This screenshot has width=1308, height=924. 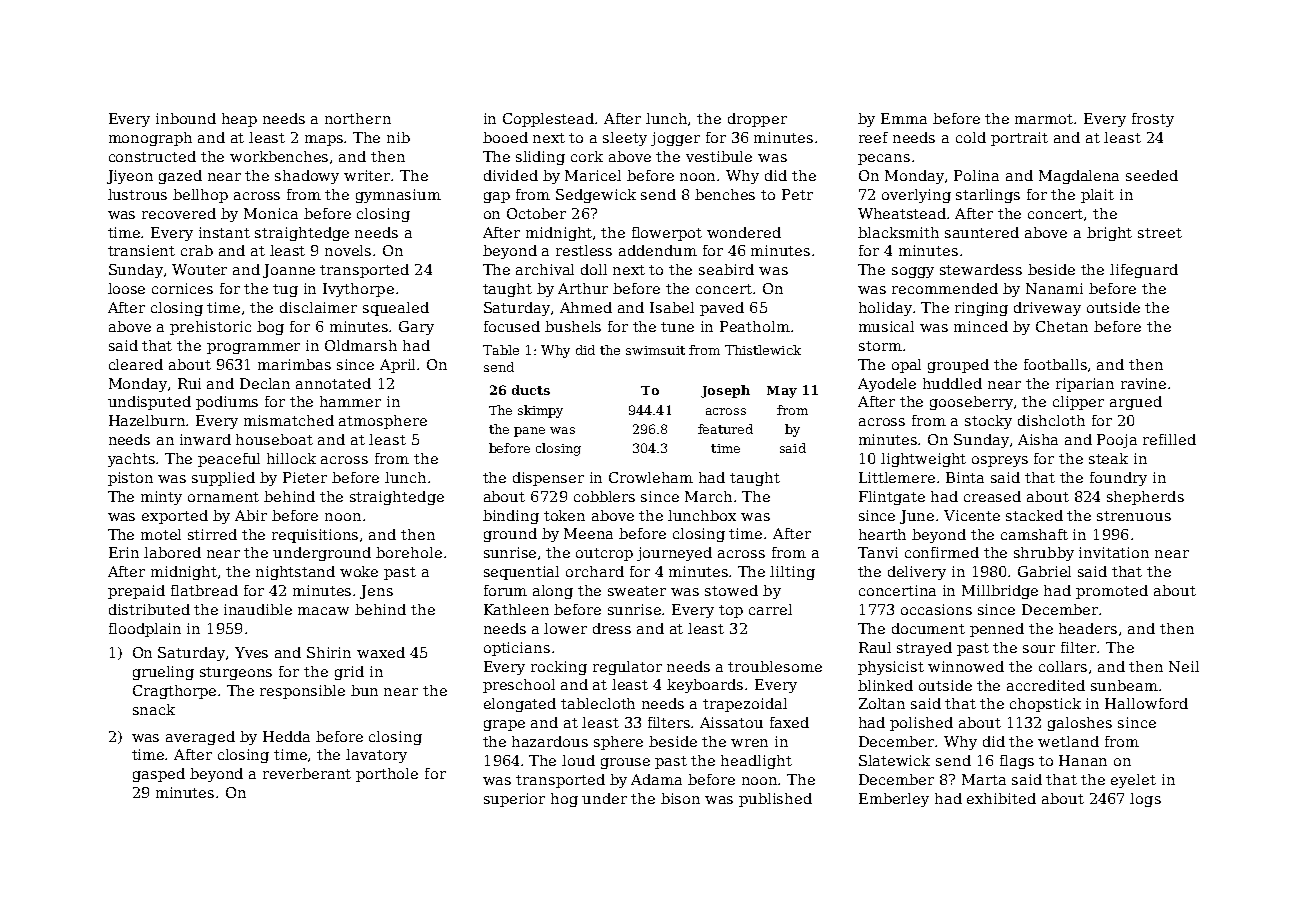 I want to click on borehole, so click(x=409, y=552).
